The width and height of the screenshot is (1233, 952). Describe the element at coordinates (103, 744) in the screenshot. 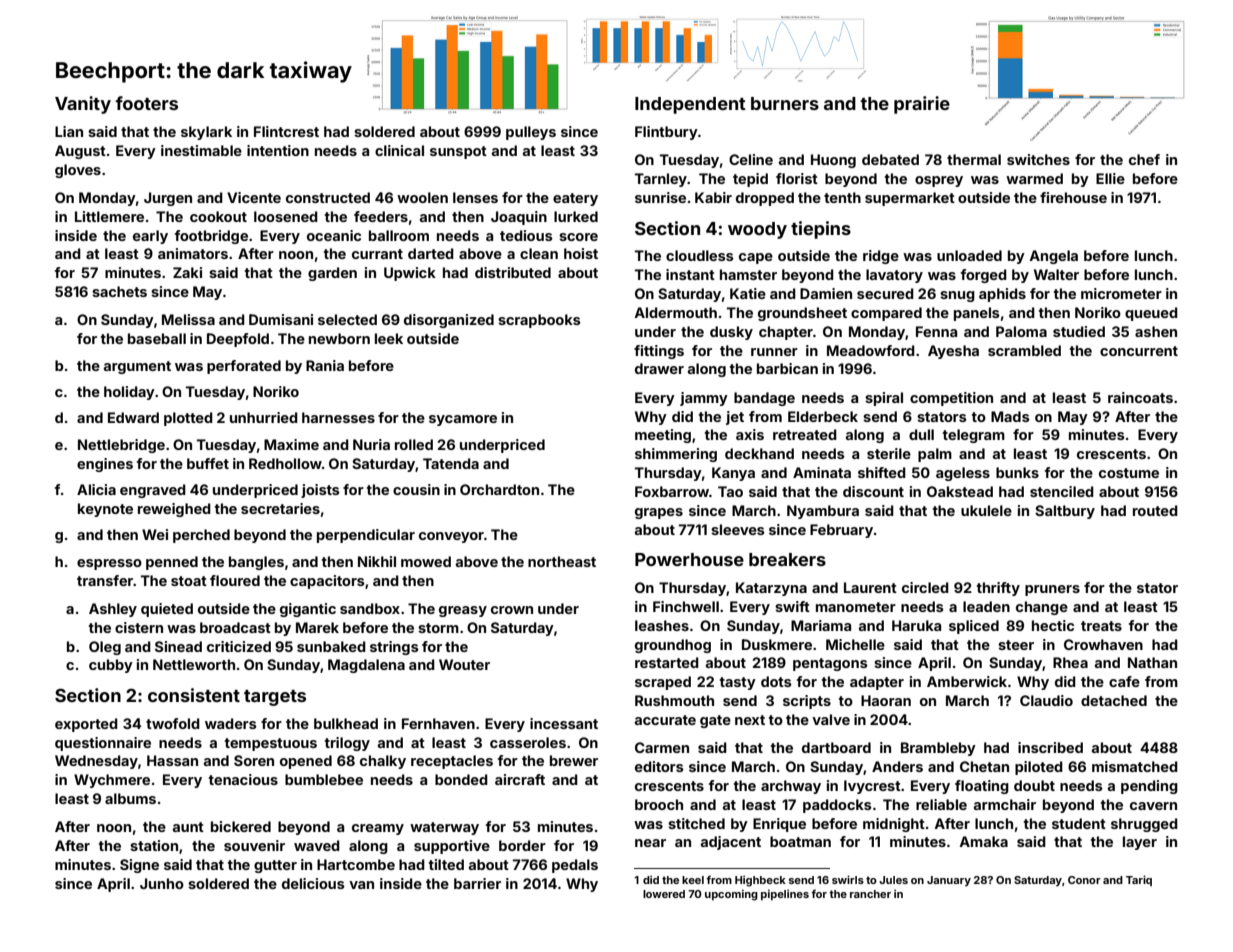

I see `questionnaire` at that location.
